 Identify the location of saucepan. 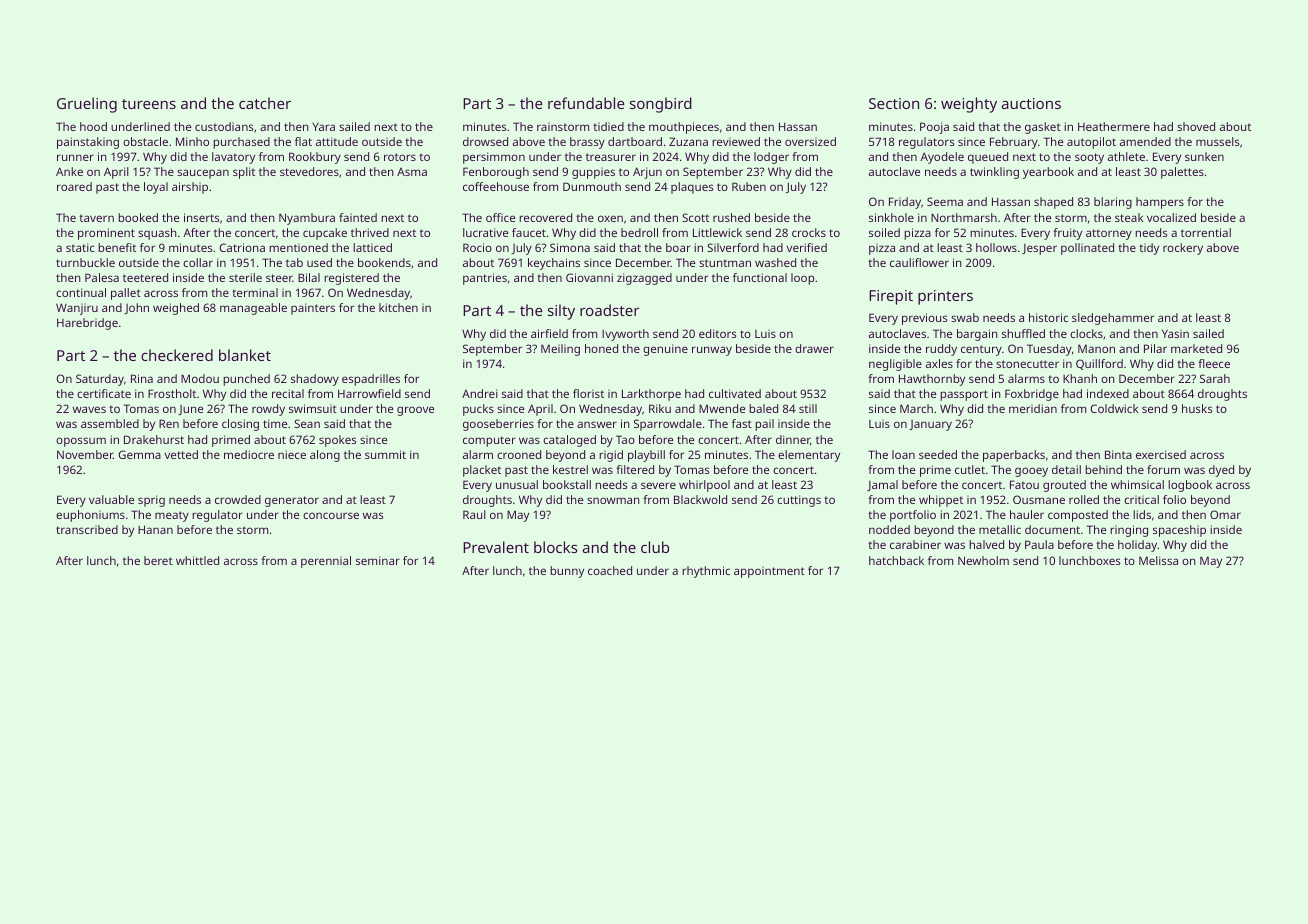
(203, 174).
